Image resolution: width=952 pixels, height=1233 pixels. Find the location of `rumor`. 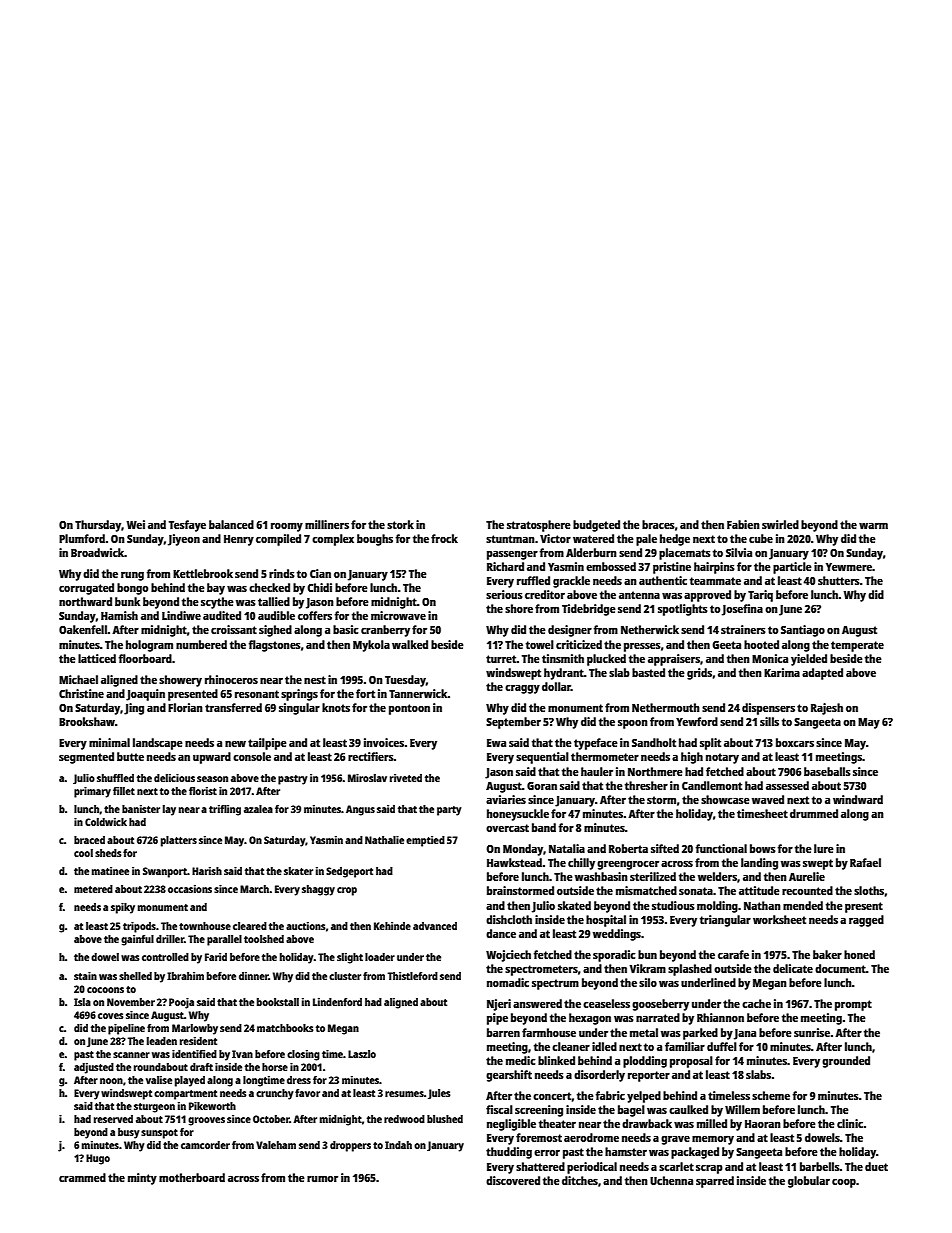

rumor is located at coordinates (322, 1179).
